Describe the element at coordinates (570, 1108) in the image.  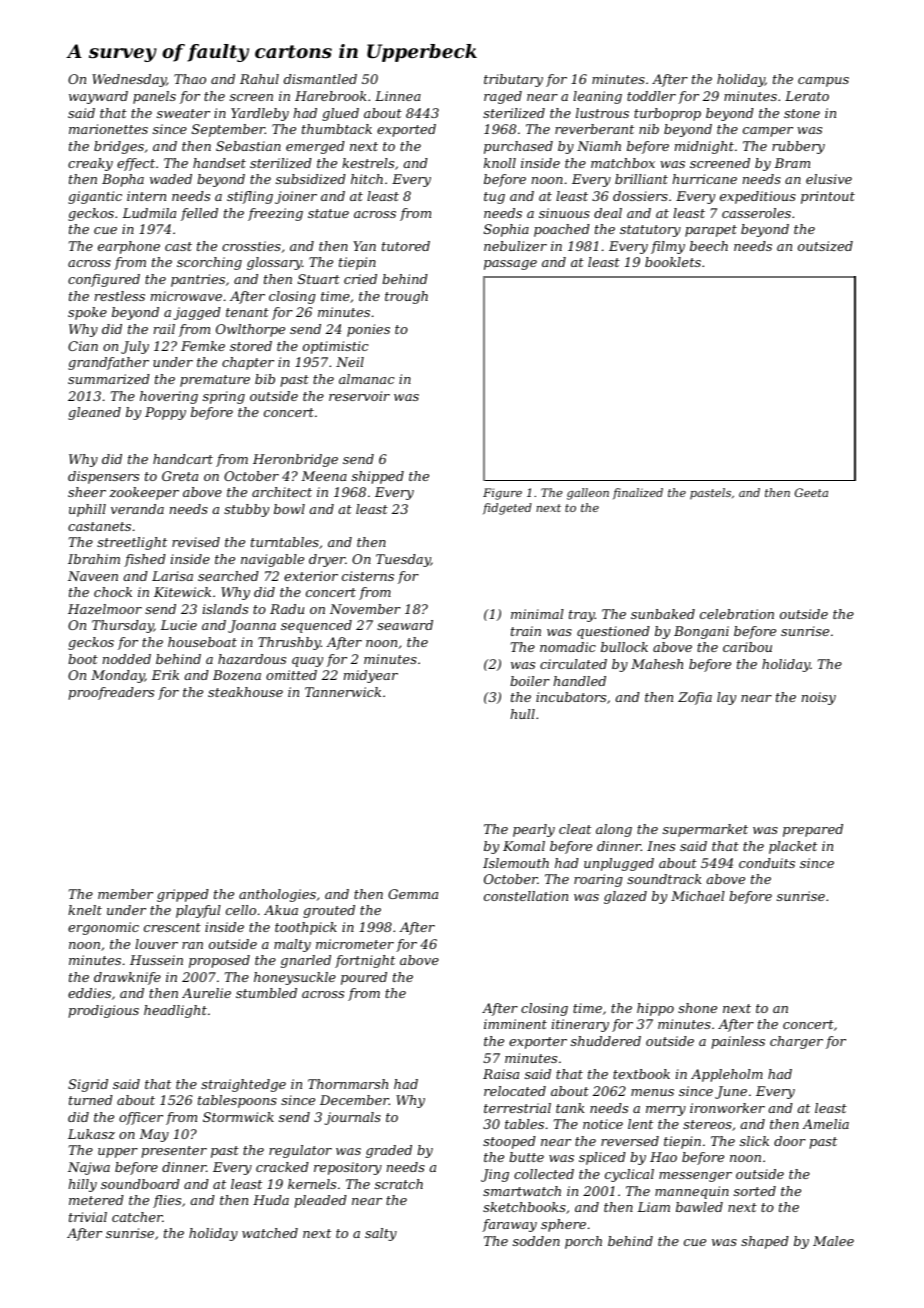
I see `tank` at that location.
